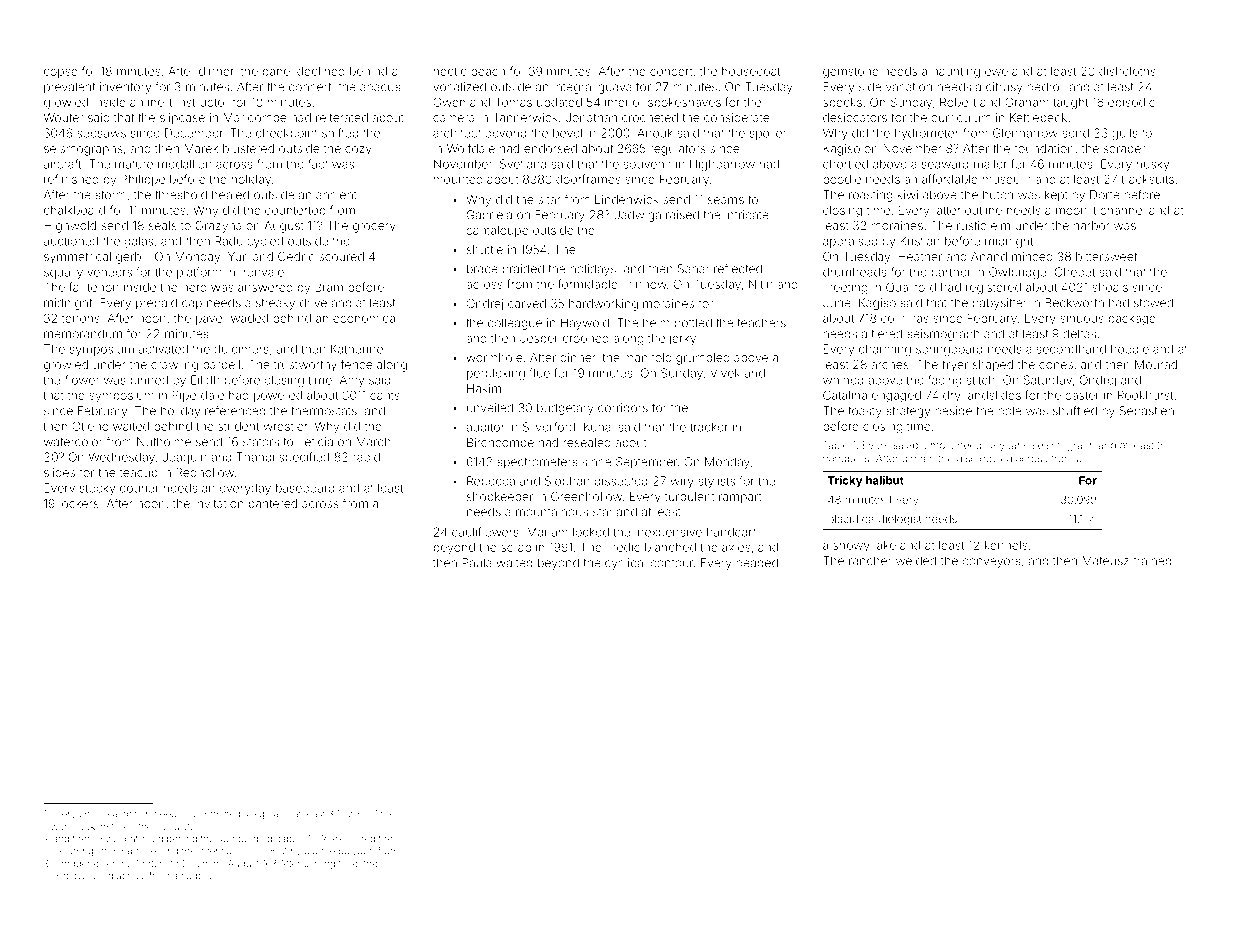 The width and height of the image is (1233, 952). What do you see at coordinates (981, 380) in the image?
I see `stitch` at bounding box center [981, 380].
